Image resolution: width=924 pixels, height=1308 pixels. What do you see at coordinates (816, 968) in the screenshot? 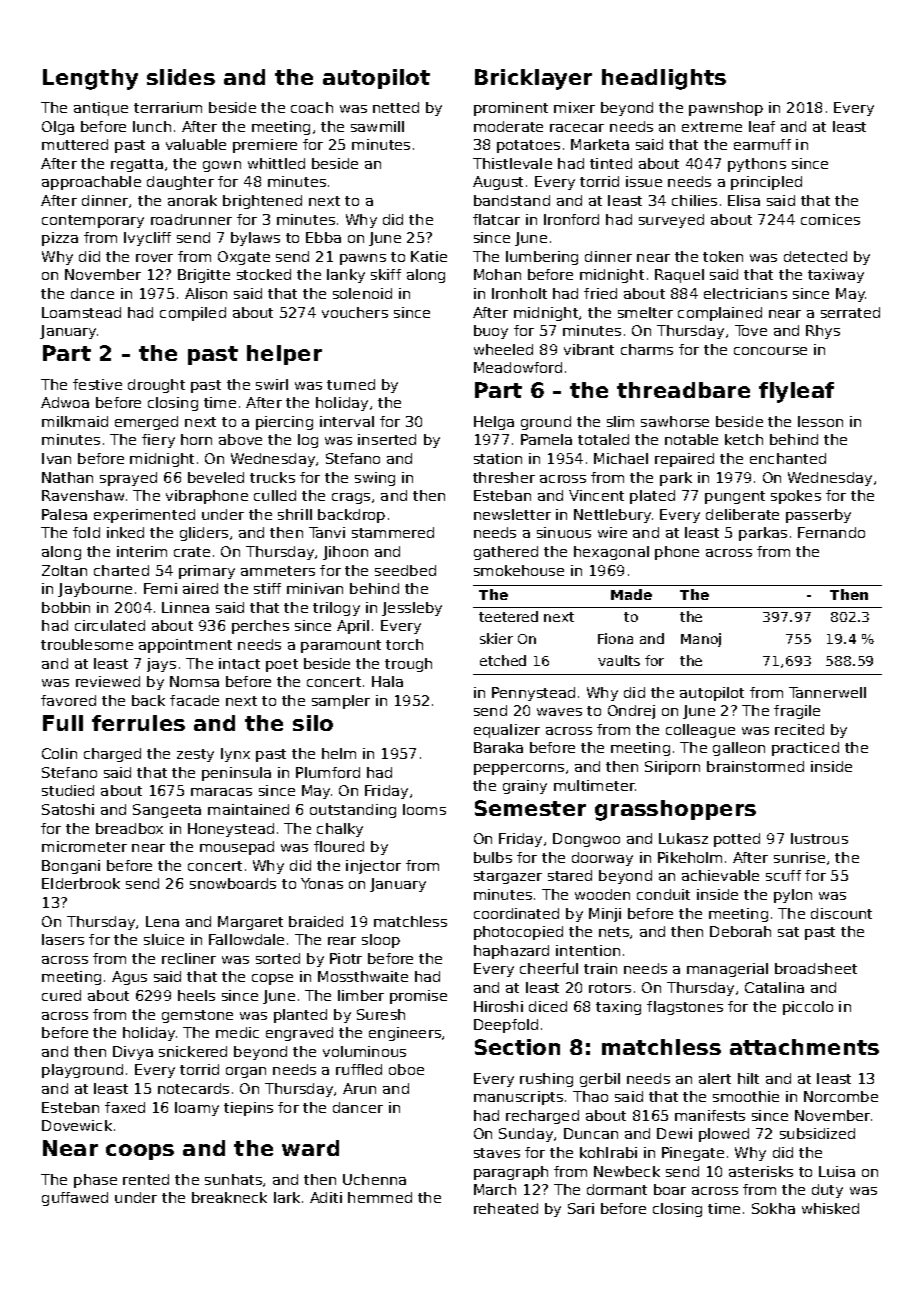
I see `broadsheet` at bounding box center [816, 968].
